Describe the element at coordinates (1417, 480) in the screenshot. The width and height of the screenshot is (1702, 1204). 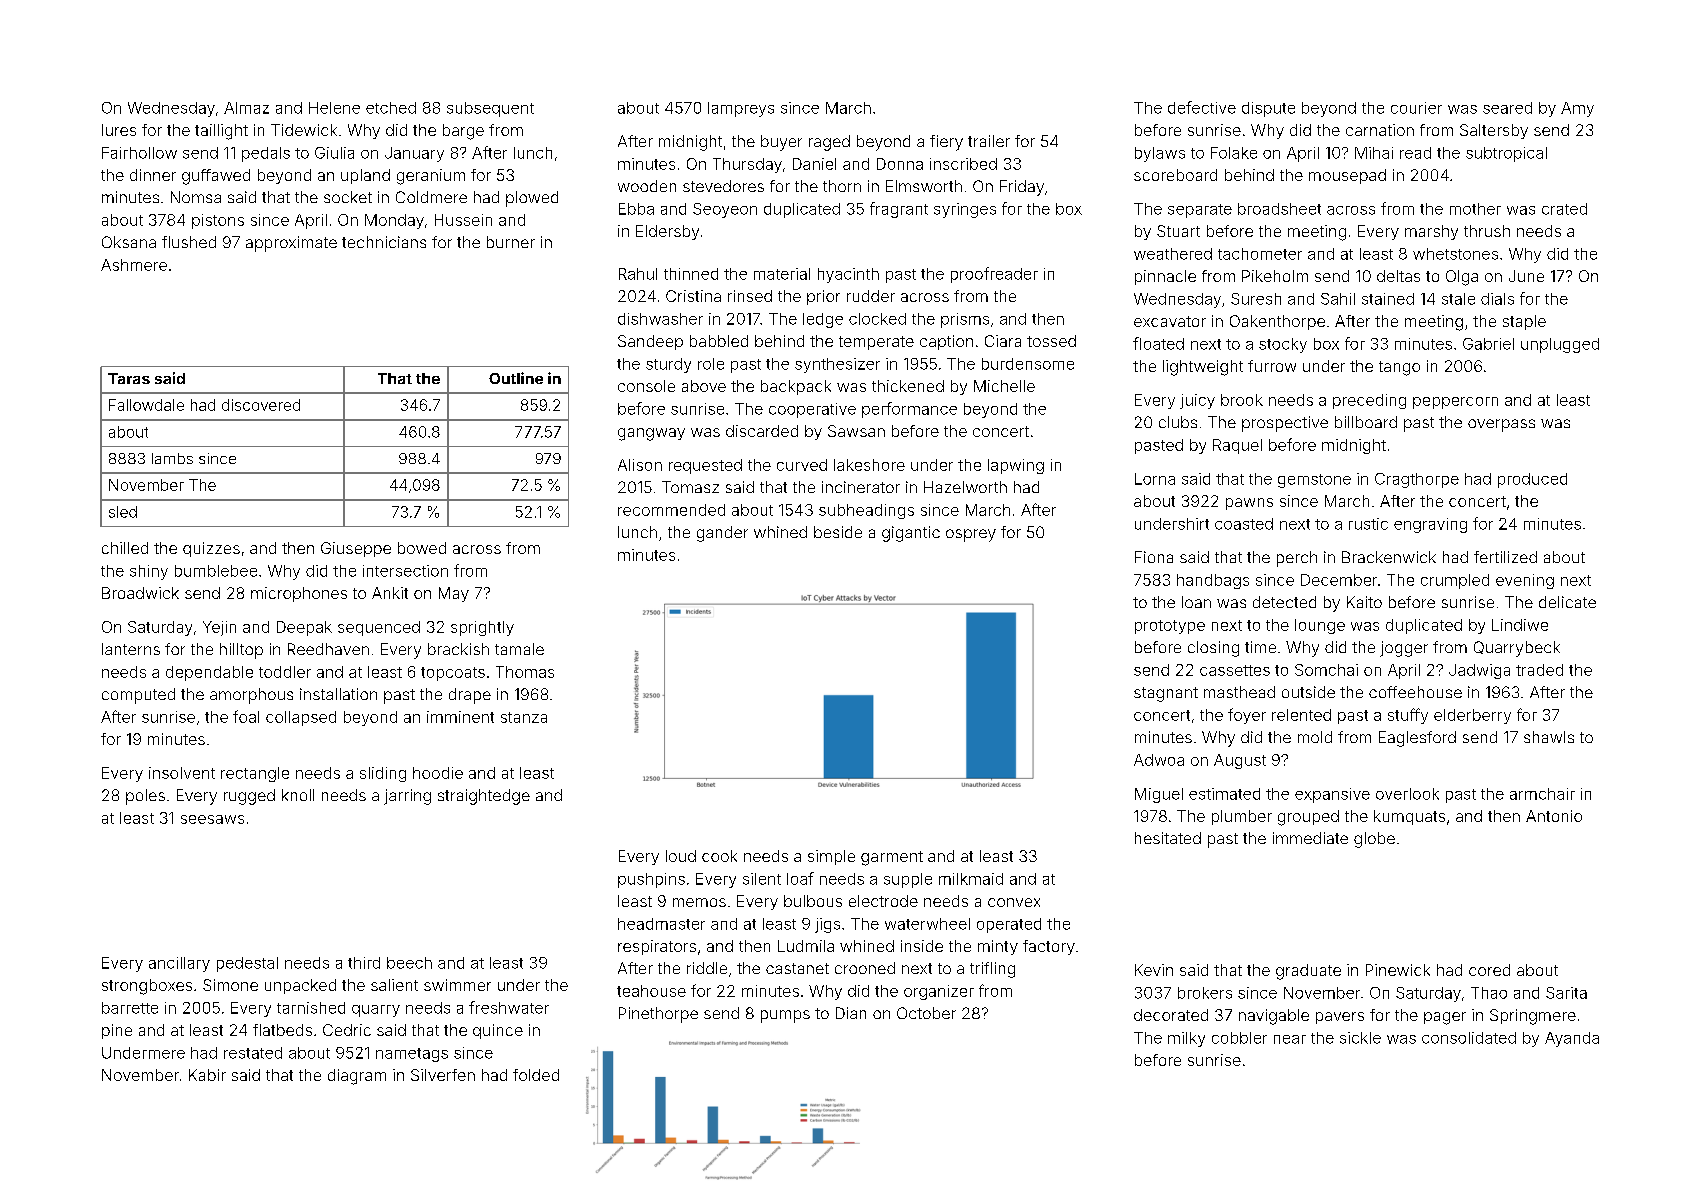
I see `Cragthorpe` at that location.
